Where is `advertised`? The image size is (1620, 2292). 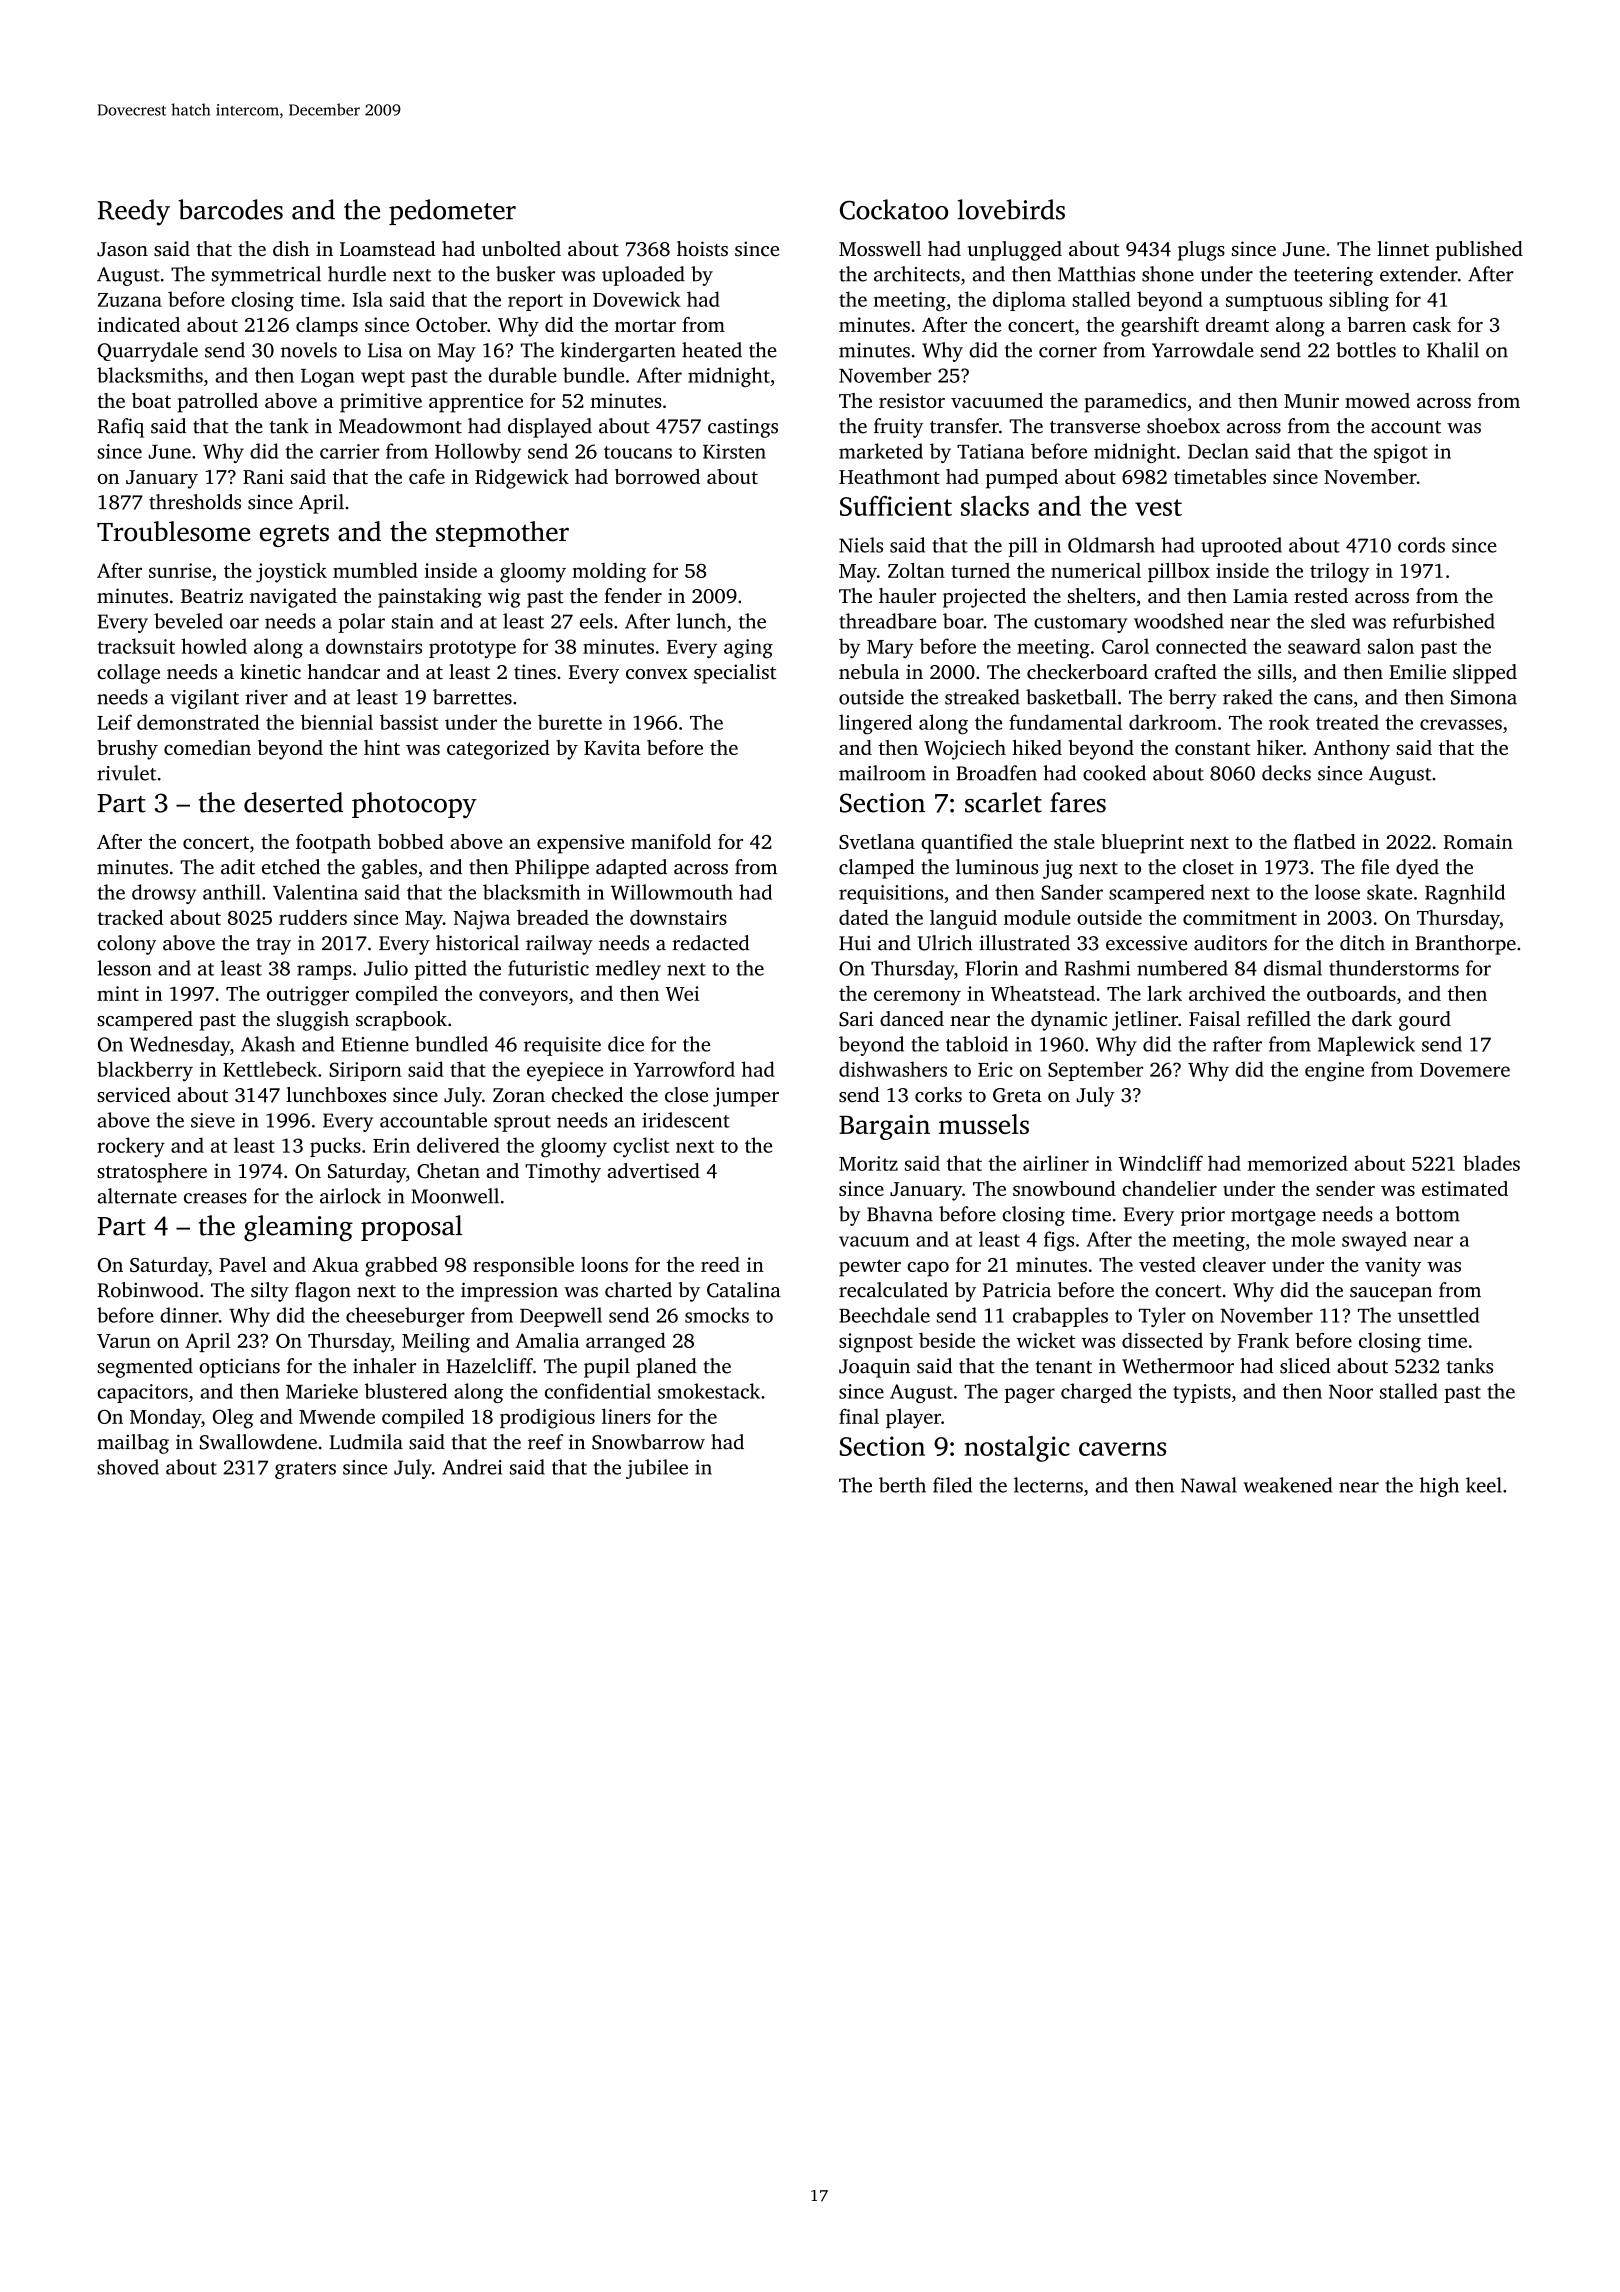 advertised is located at coordinates (653, 1170).
